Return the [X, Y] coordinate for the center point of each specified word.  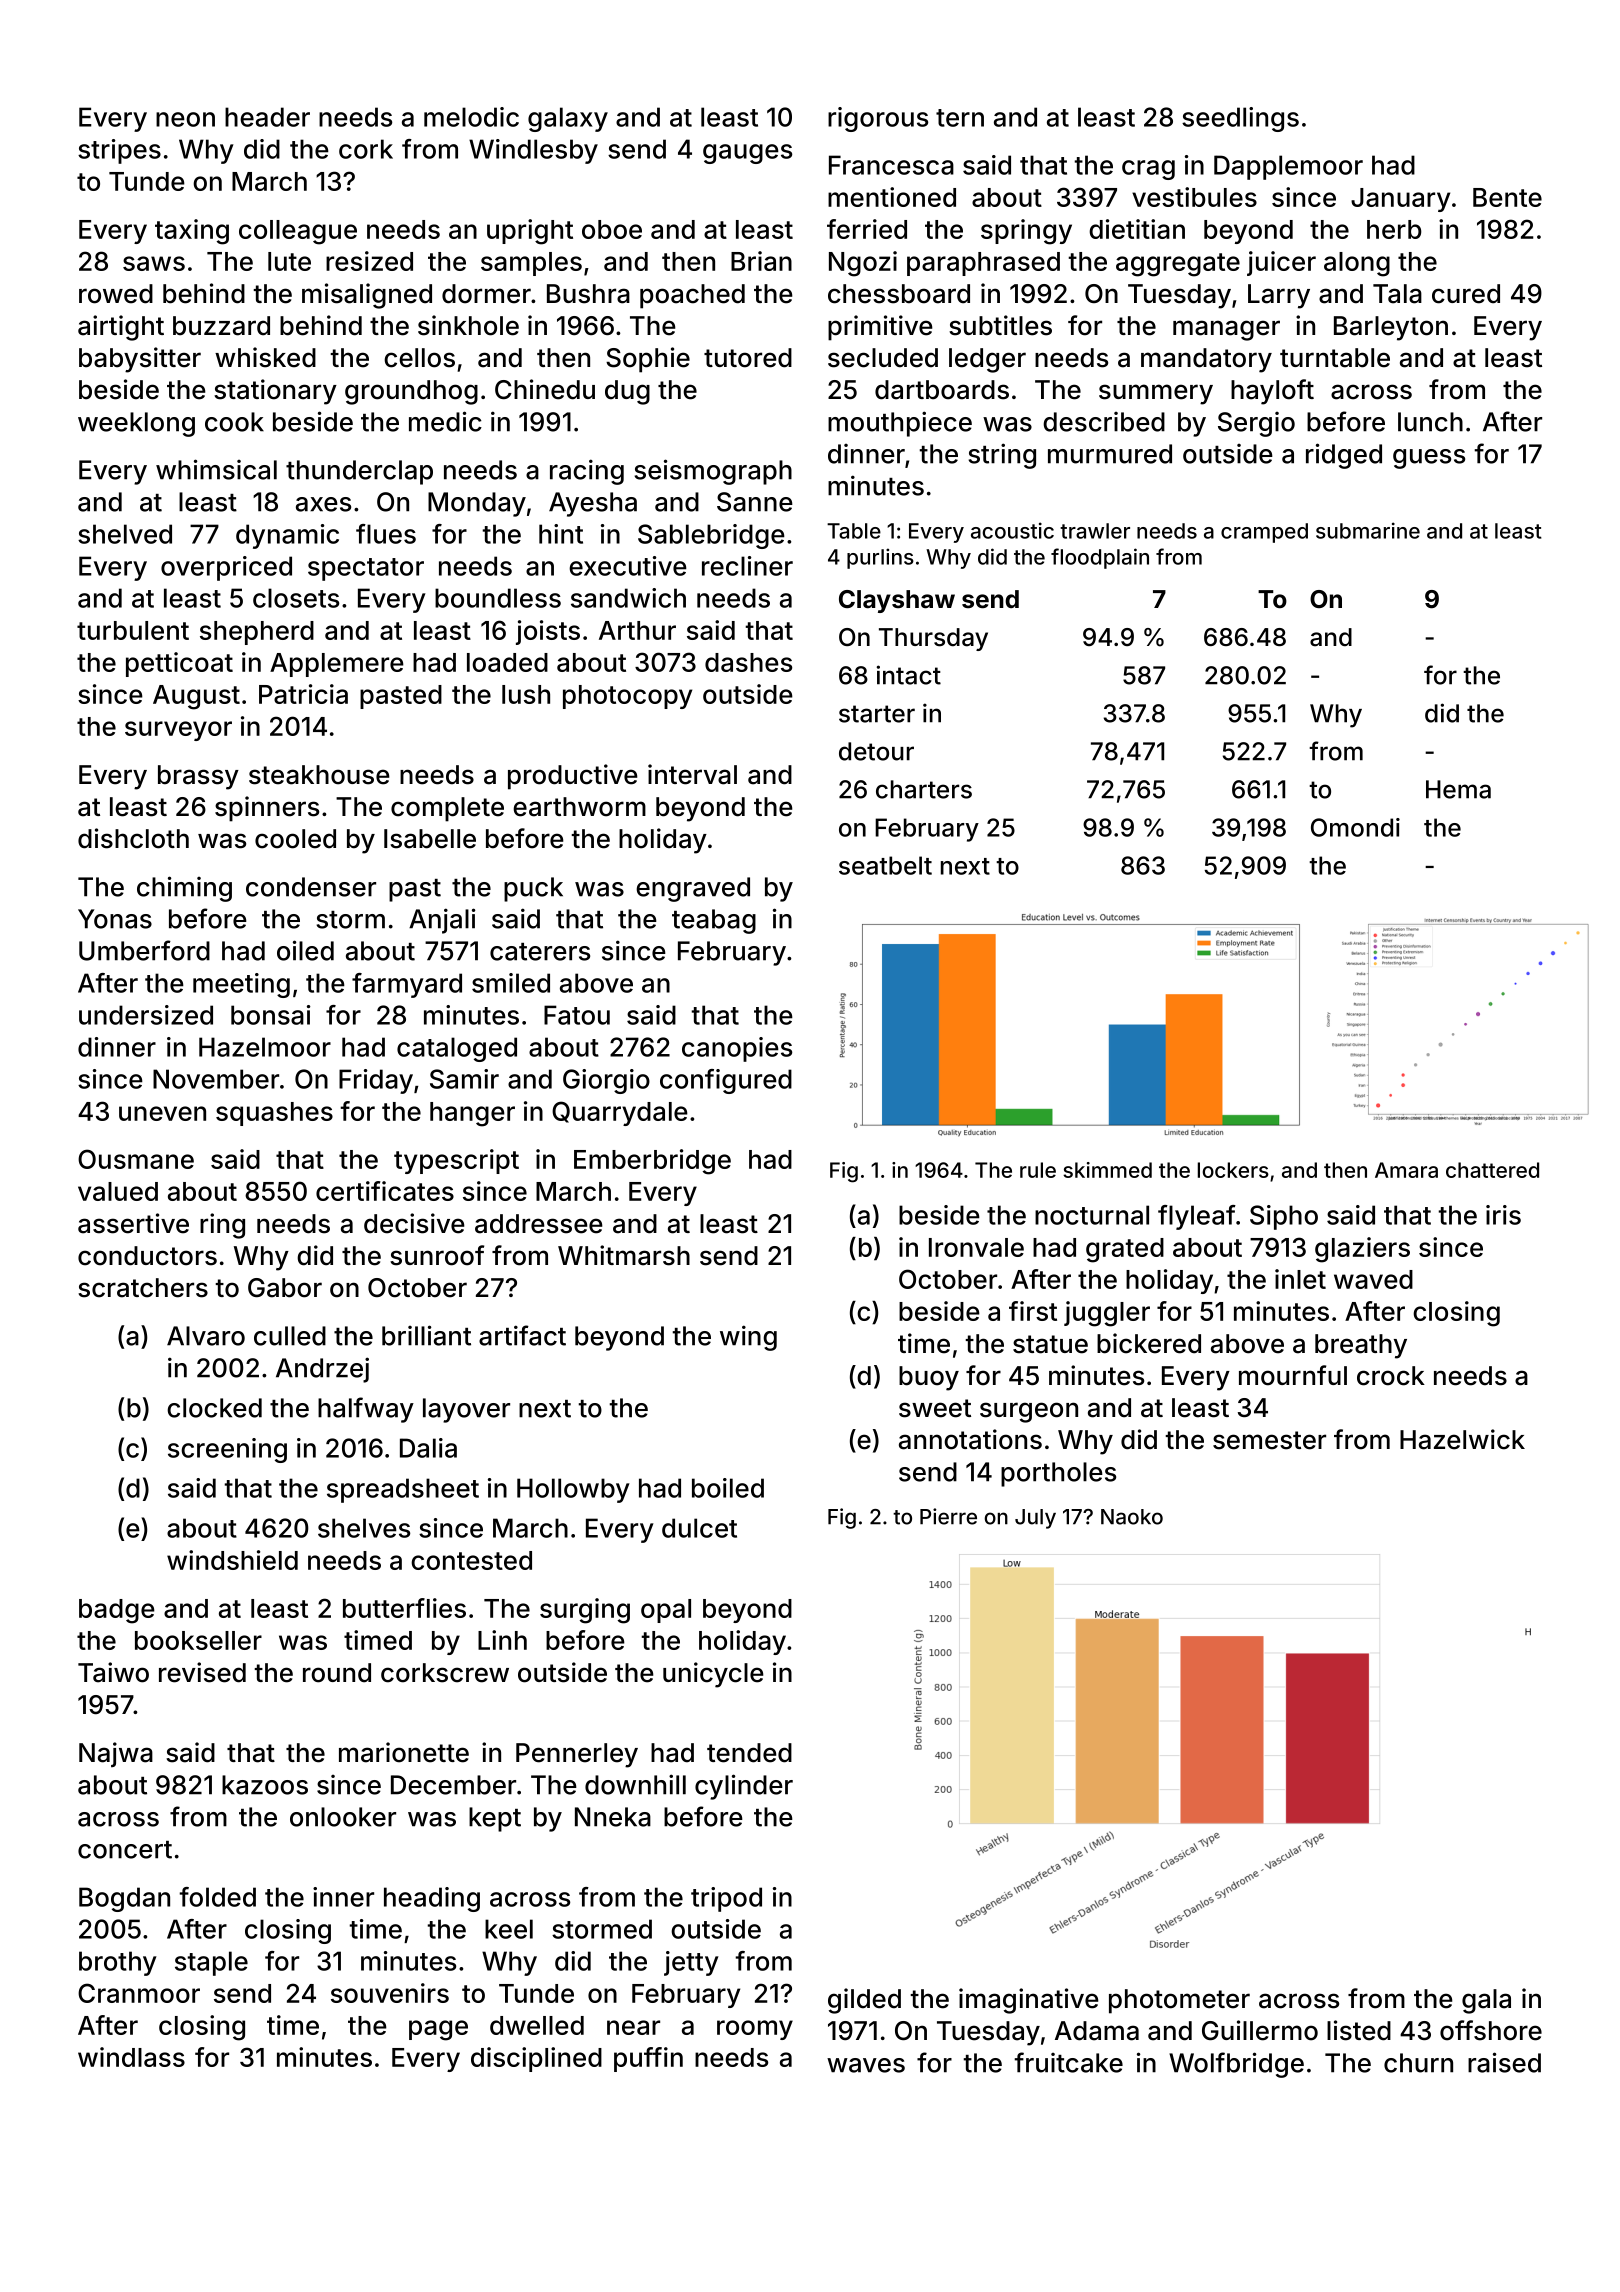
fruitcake [1068, 2062]
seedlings [1240, 119]
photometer [1179, 2001]
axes [323, 504]
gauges [747, 154]
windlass [131, 2057]
